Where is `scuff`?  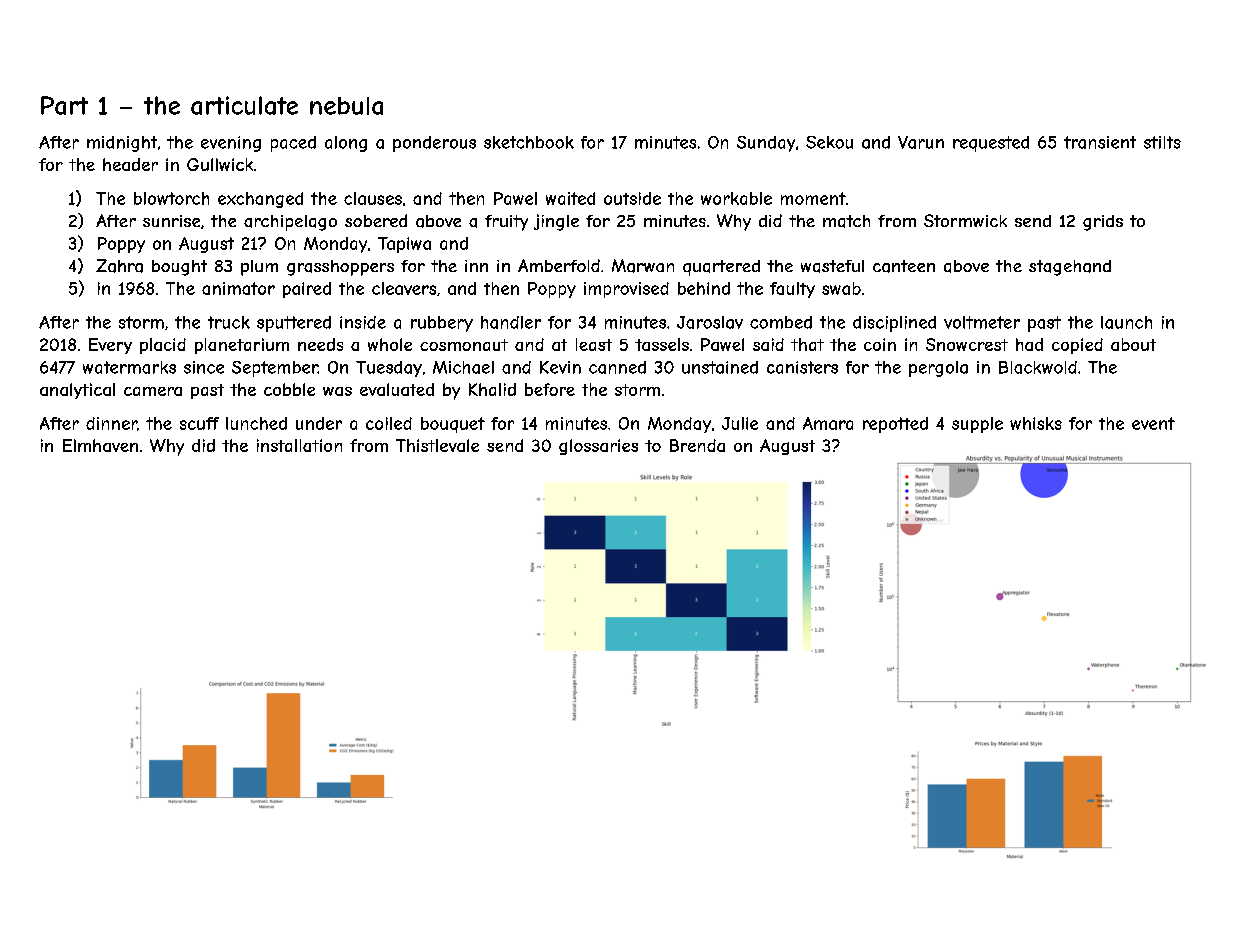
scuff is located at coordinates (199, 423).
